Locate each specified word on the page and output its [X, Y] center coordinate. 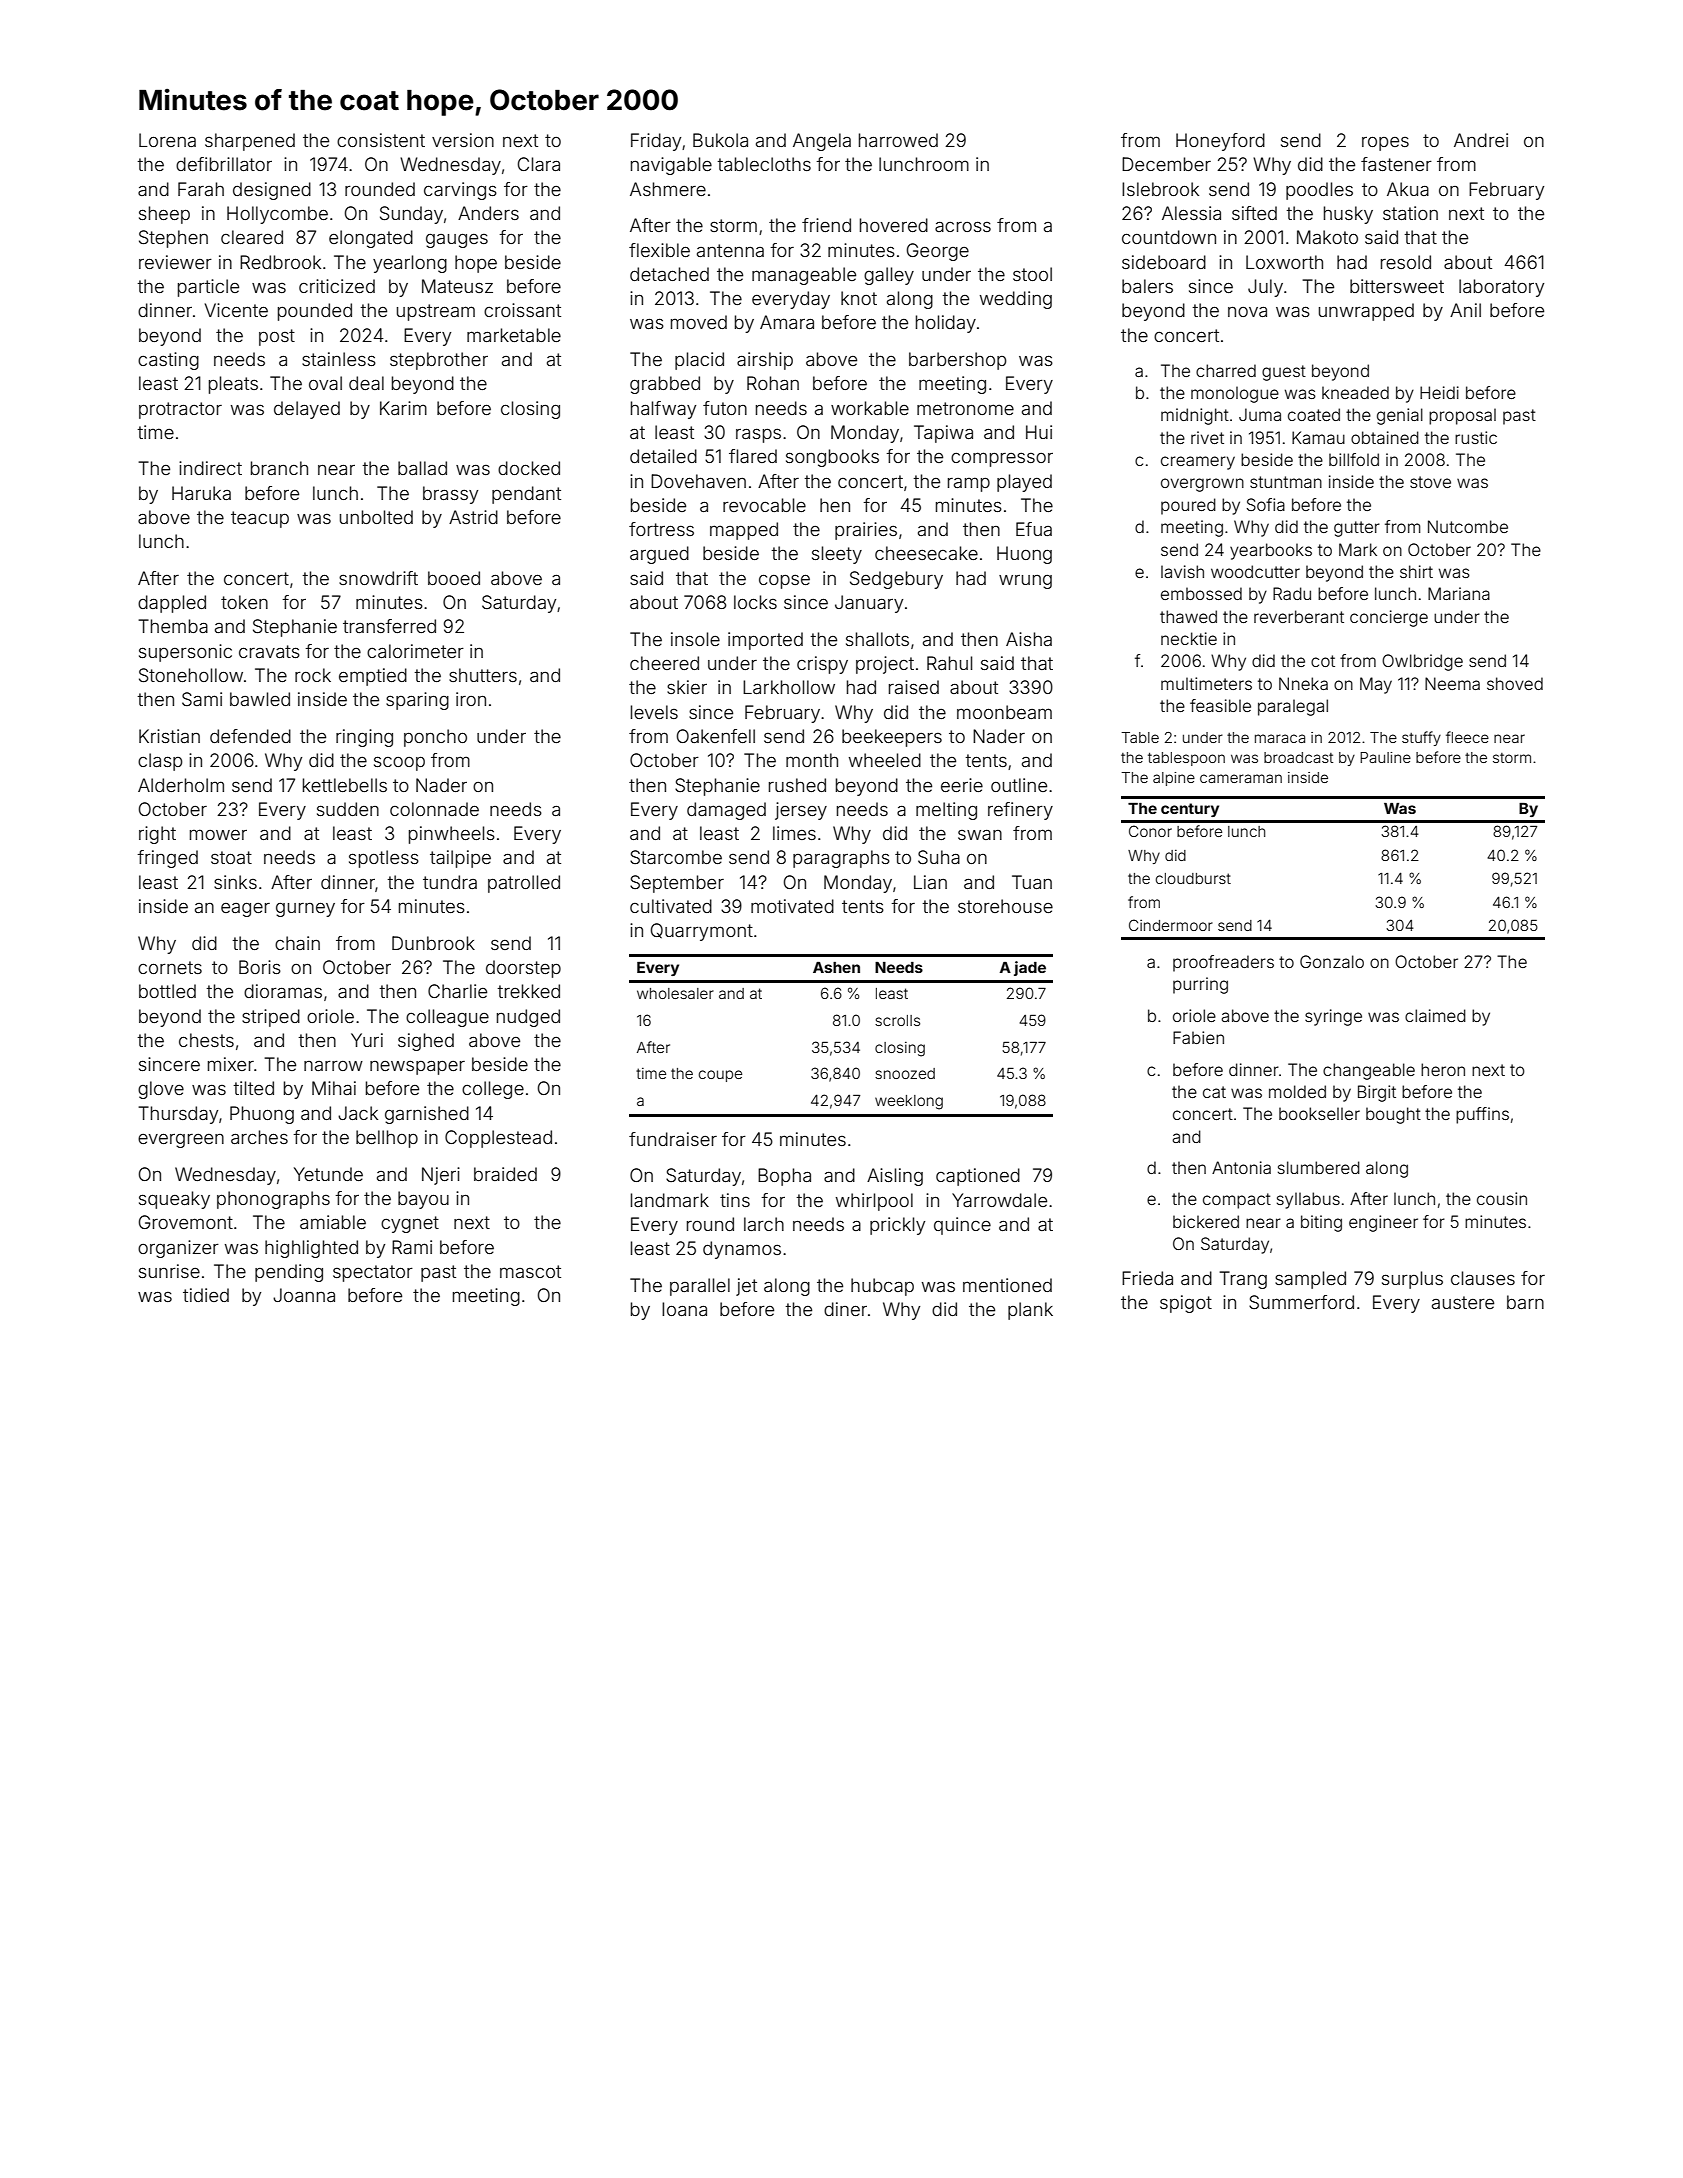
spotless [384, 859]
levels [654, 712]
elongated [371, 239]
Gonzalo [1332, 961]
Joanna [304, 1295]
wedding [1016, 300]
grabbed [665, 385]
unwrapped [1366, 312]
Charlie [457, 991]
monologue [1235, 394]
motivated [792, 906]
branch [279, 468]
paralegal [1293, 707]
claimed [1435, 1015]
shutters [483, 675]
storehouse [1005, 906]
